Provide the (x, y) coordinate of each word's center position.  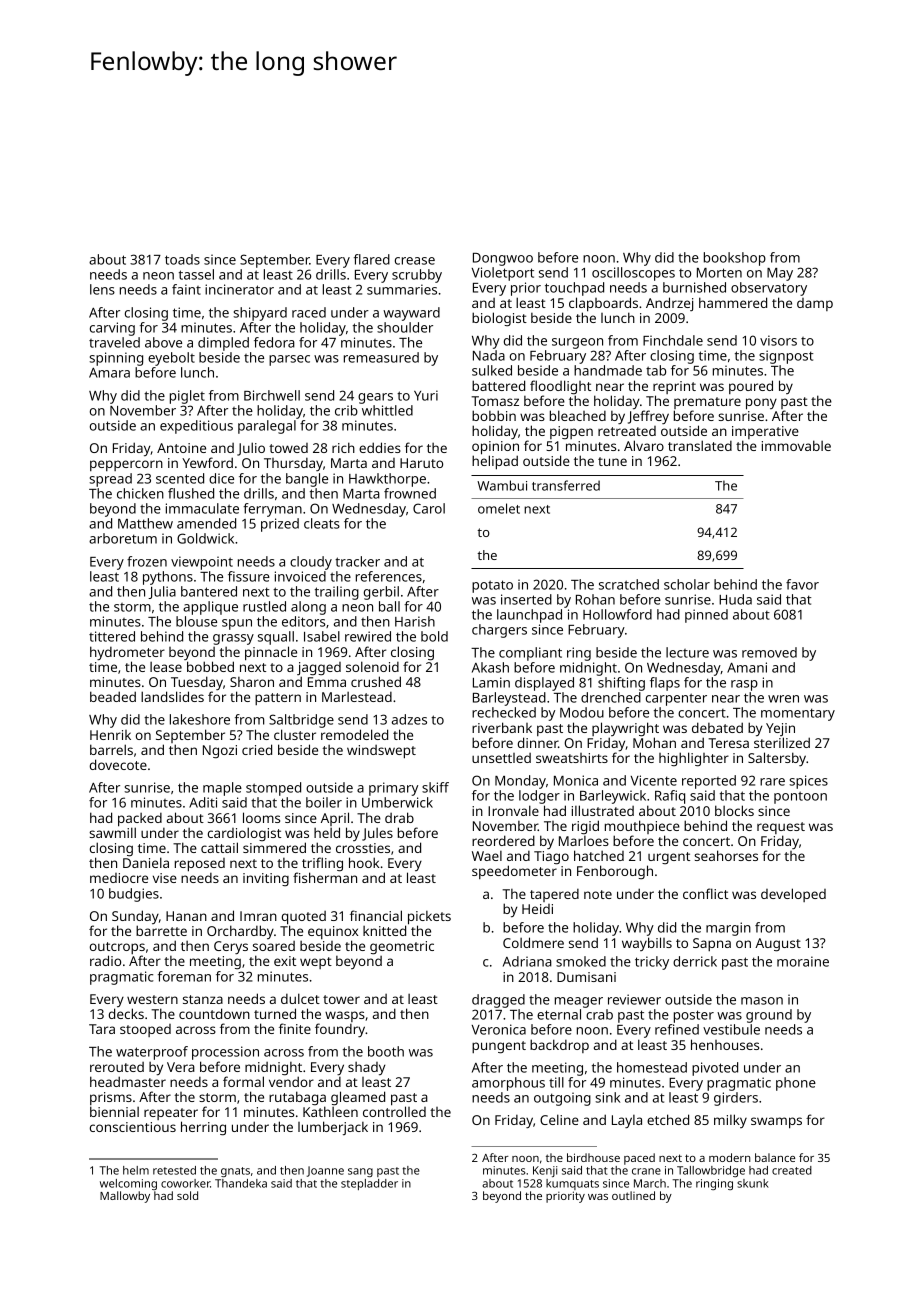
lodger (539, 797)
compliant (530, 654)
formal (243, 1081)
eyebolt (171, 359)
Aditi (203, 802)
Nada (489, 355)
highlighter (694, 759)
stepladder (369, 1184)
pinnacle (271, 653)
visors (778, 340)
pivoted (715, 1069)
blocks (734, 810)
